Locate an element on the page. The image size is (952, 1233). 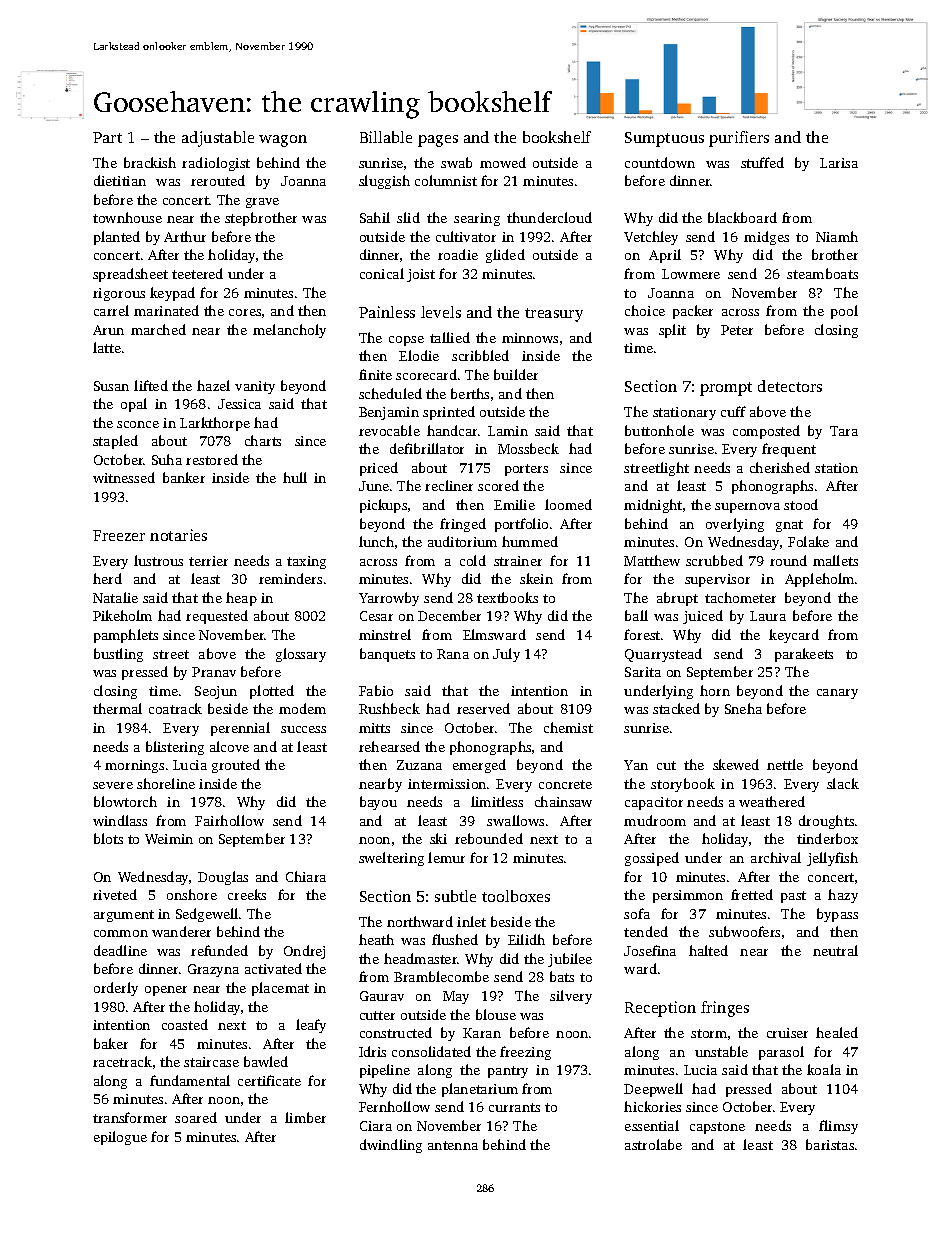
Sarita is located at coordinates (643, 672).
